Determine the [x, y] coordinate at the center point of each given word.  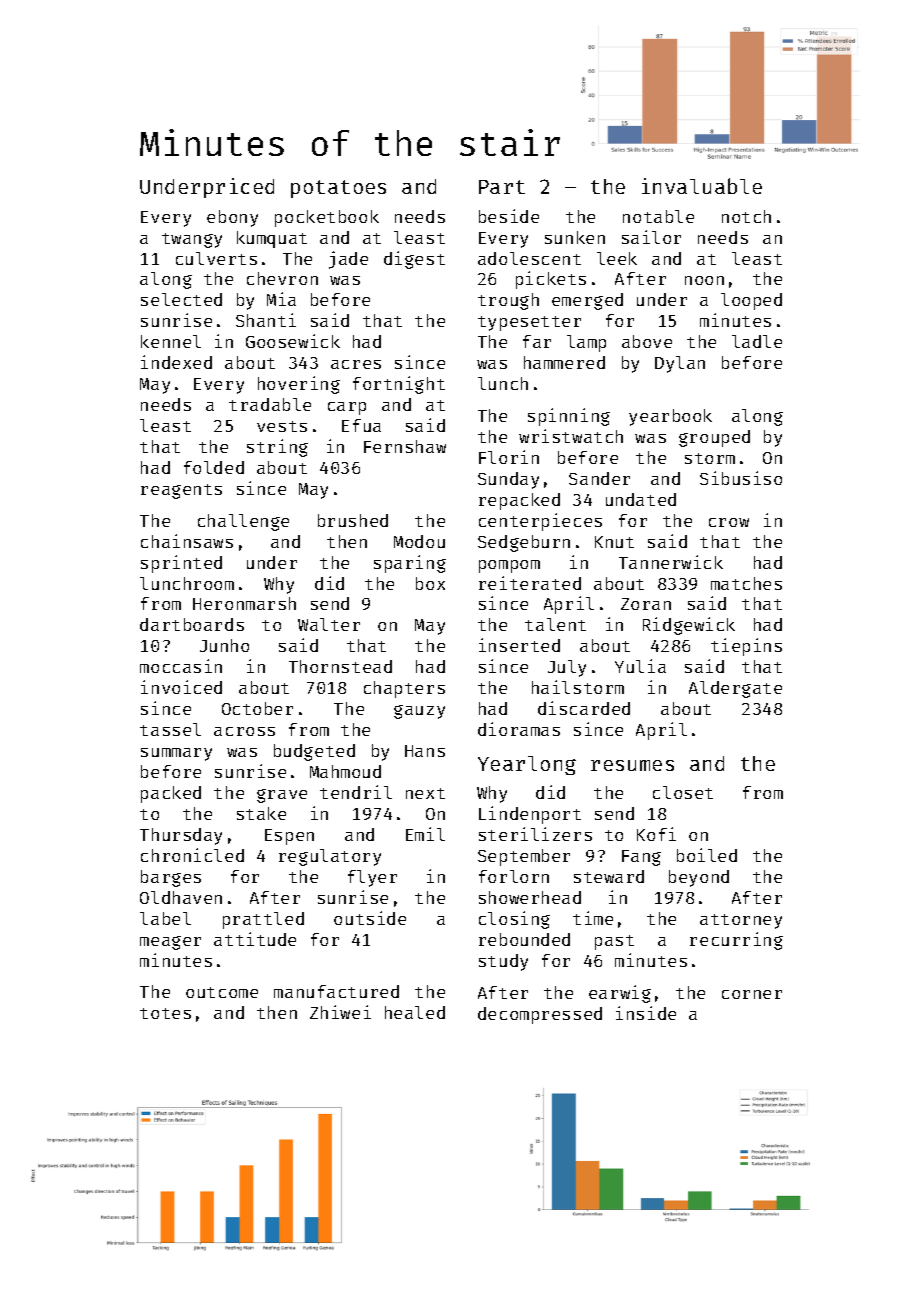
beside [509, 216]
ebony [232, 218]
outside [370, 918]
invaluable [702, 186]
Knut [614, 542]
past [614, 942]
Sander [599, 478]
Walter [329, 624]
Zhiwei [340, 1012]
